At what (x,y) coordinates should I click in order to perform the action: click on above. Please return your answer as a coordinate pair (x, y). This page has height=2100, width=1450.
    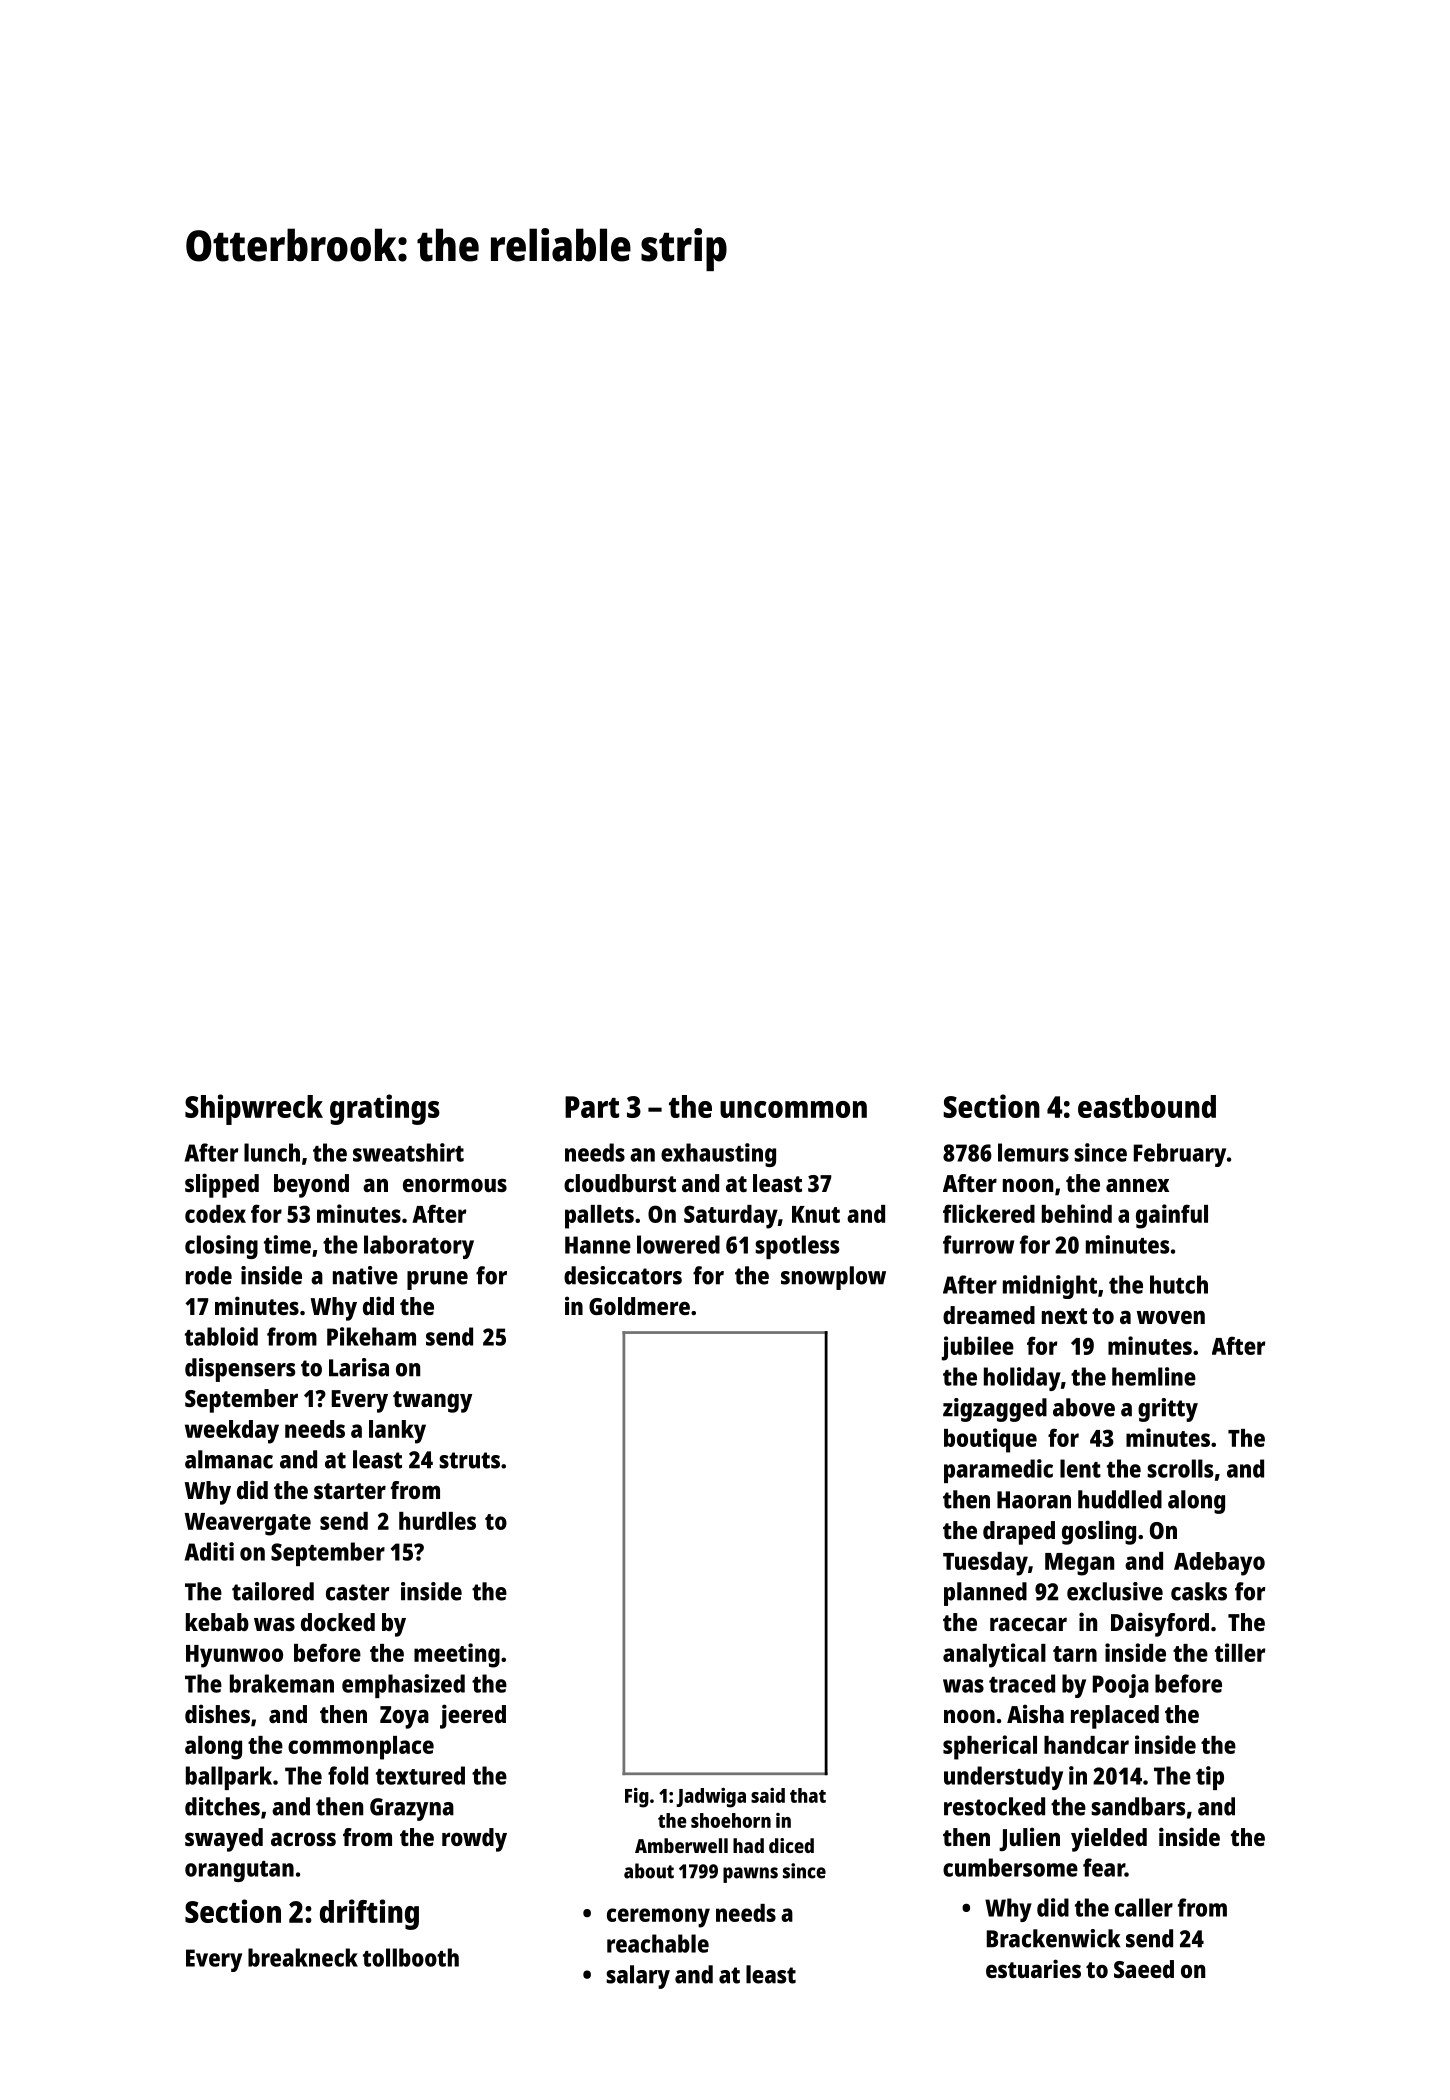
    Looking at the image, I should click on (1084, 1407).
